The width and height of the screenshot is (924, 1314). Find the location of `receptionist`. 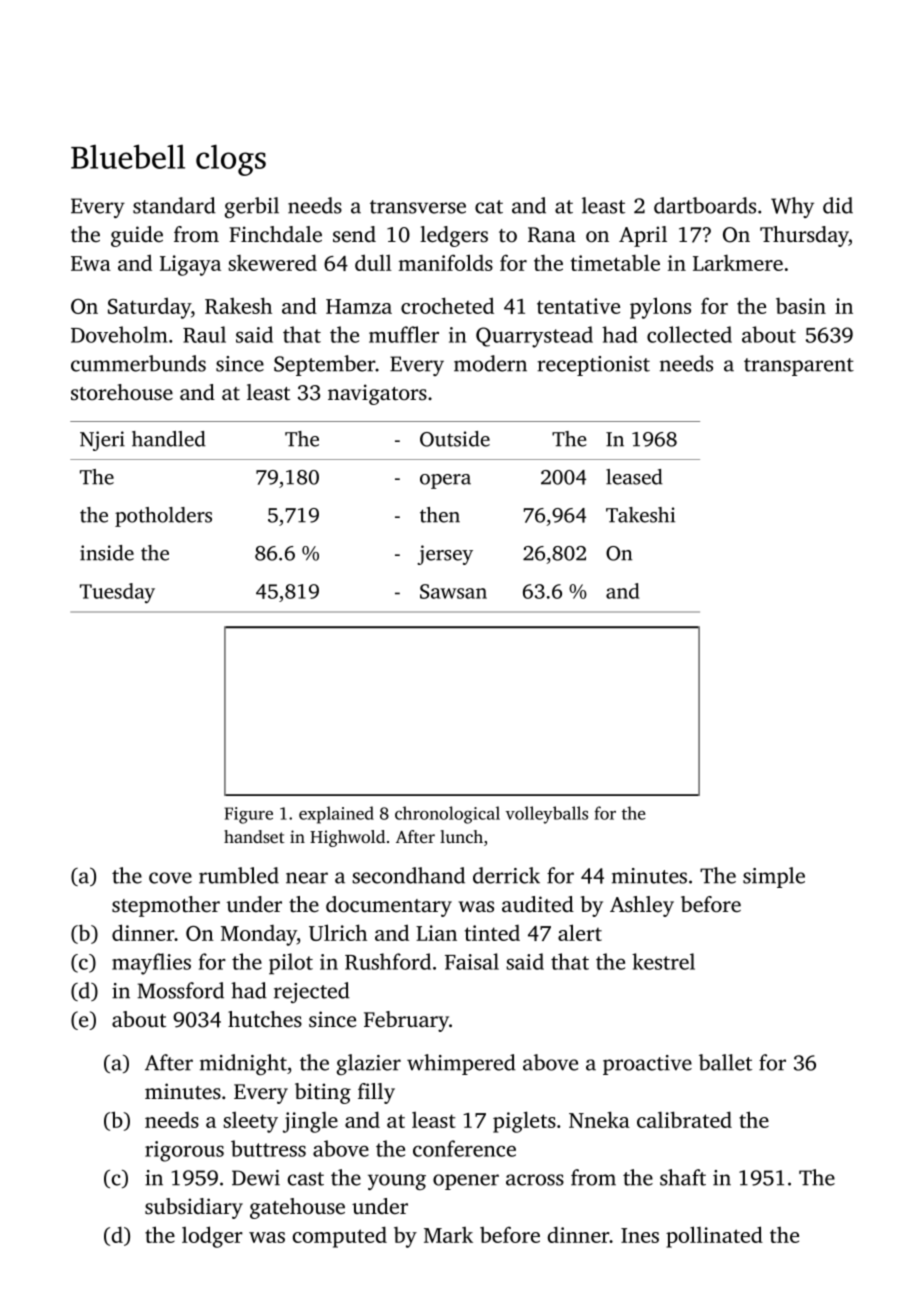

receptionist is located at coordinates (593, 366).
